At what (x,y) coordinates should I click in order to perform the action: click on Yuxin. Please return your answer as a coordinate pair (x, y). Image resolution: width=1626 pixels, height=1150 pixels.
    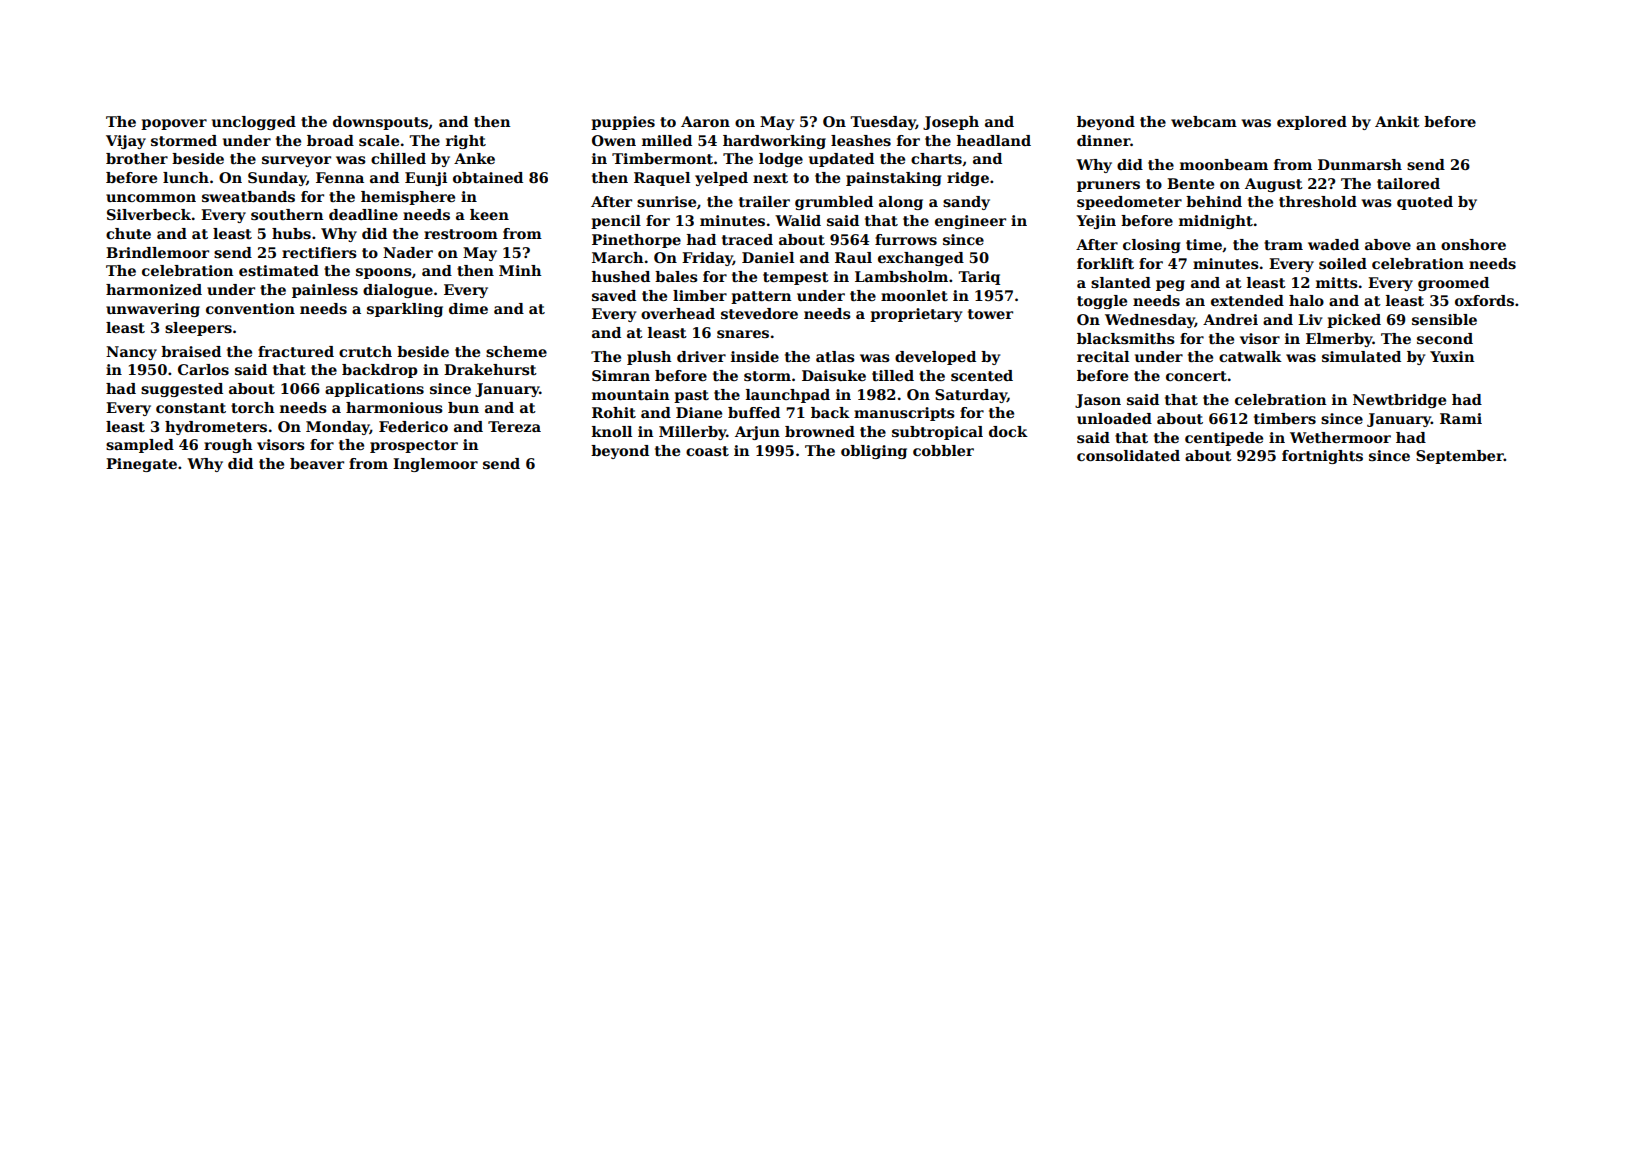
    Looking at the image, I should click on (1452, 356).
